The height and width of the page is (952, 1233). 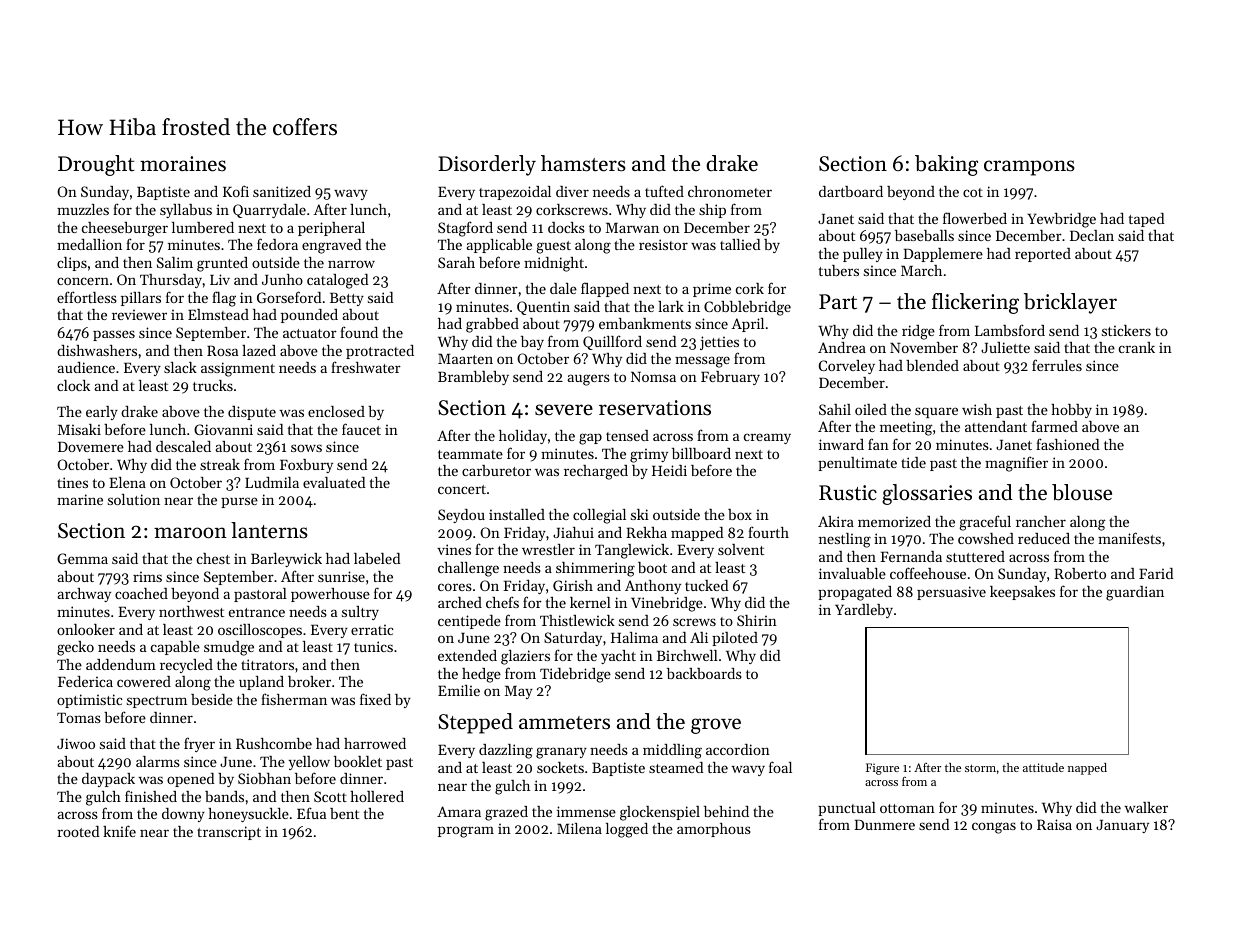 What do you see at coordinates (714, 830) in the page?
I see `amorphous` at bounding box center [714, 830].
